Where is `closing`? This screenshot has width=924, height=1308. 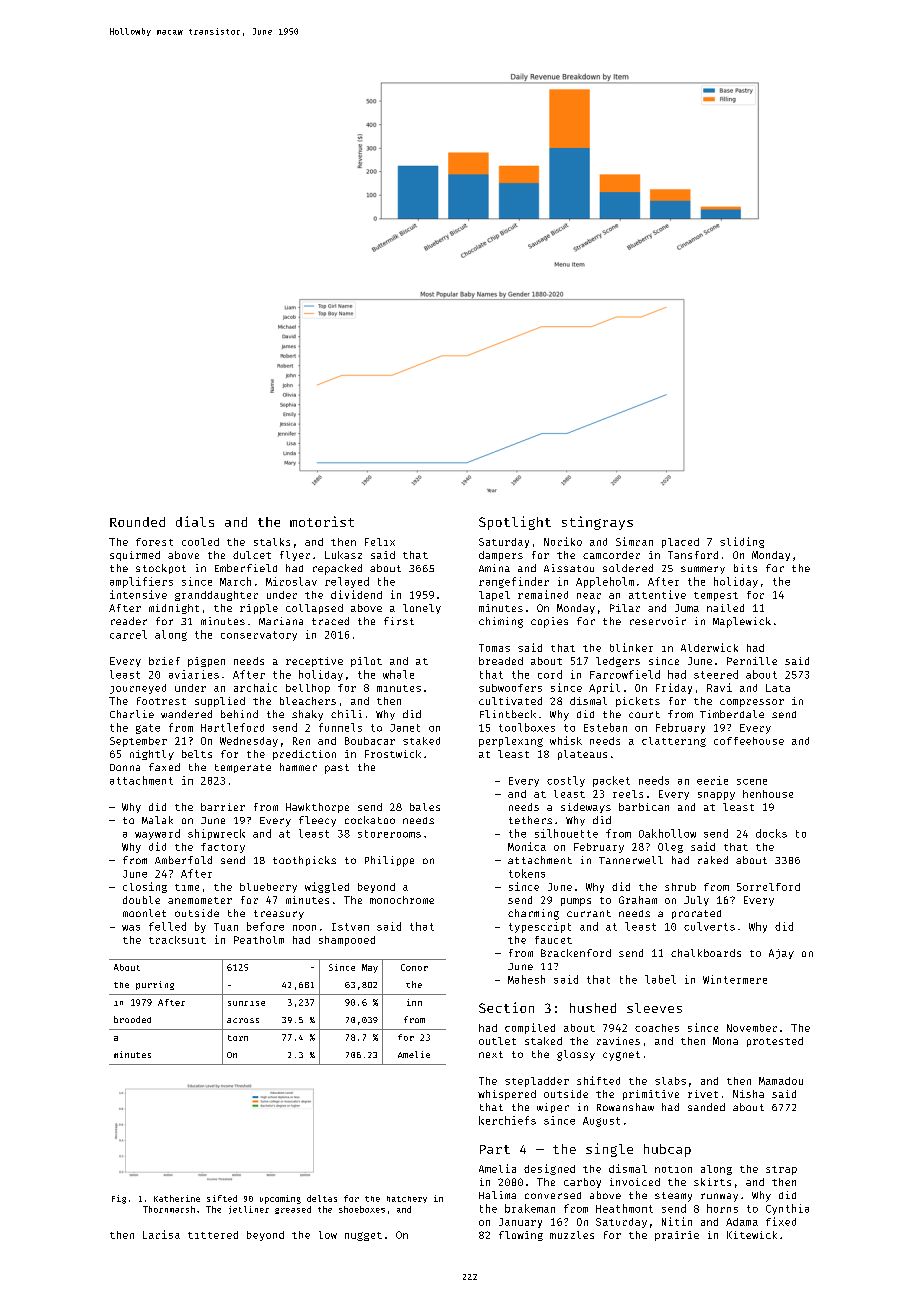
closing is located at coordinates (145, 887).
